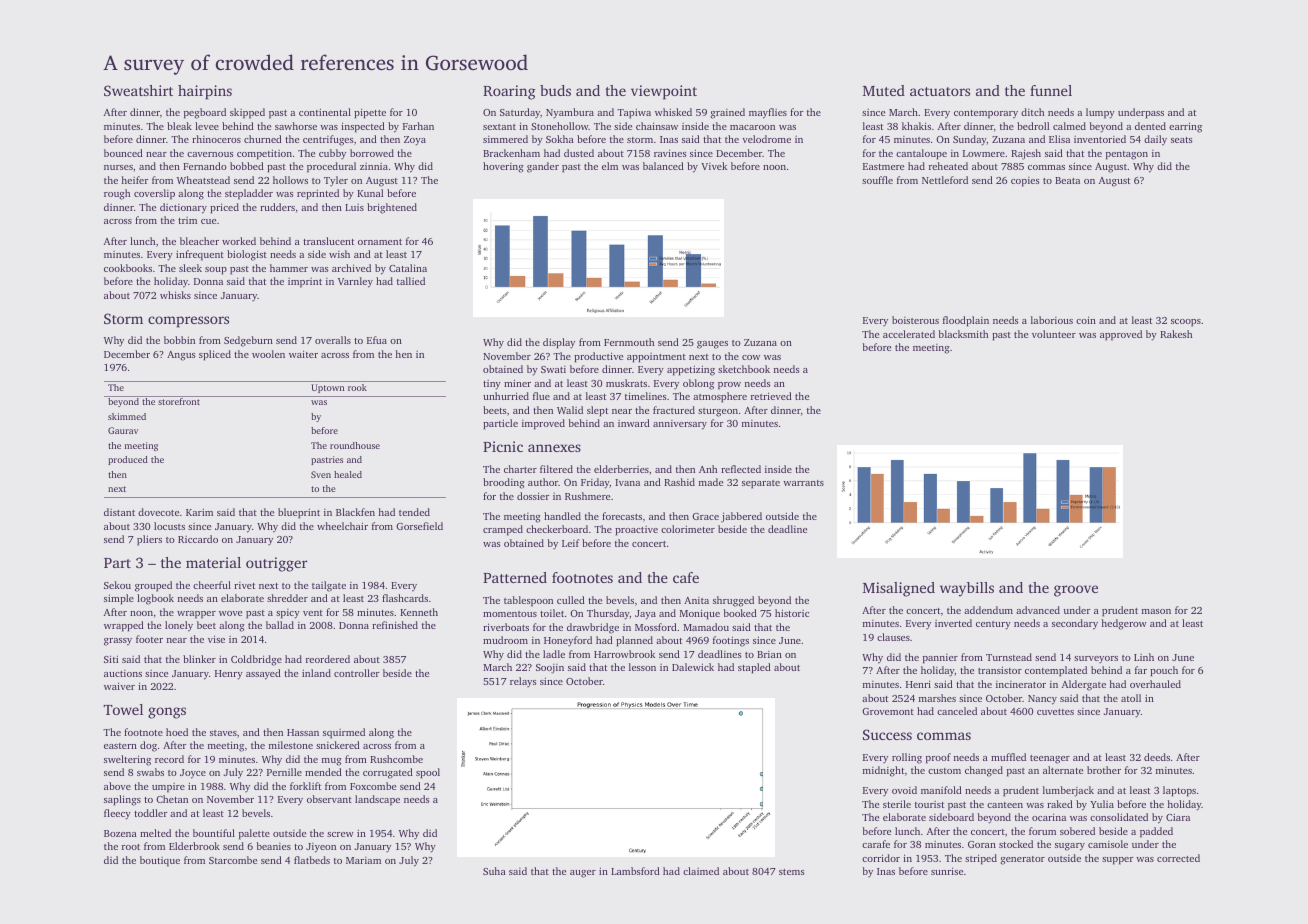  Describe the element at coordinates (741, 517) in the screenshot. I see `jabbered` at that location.
